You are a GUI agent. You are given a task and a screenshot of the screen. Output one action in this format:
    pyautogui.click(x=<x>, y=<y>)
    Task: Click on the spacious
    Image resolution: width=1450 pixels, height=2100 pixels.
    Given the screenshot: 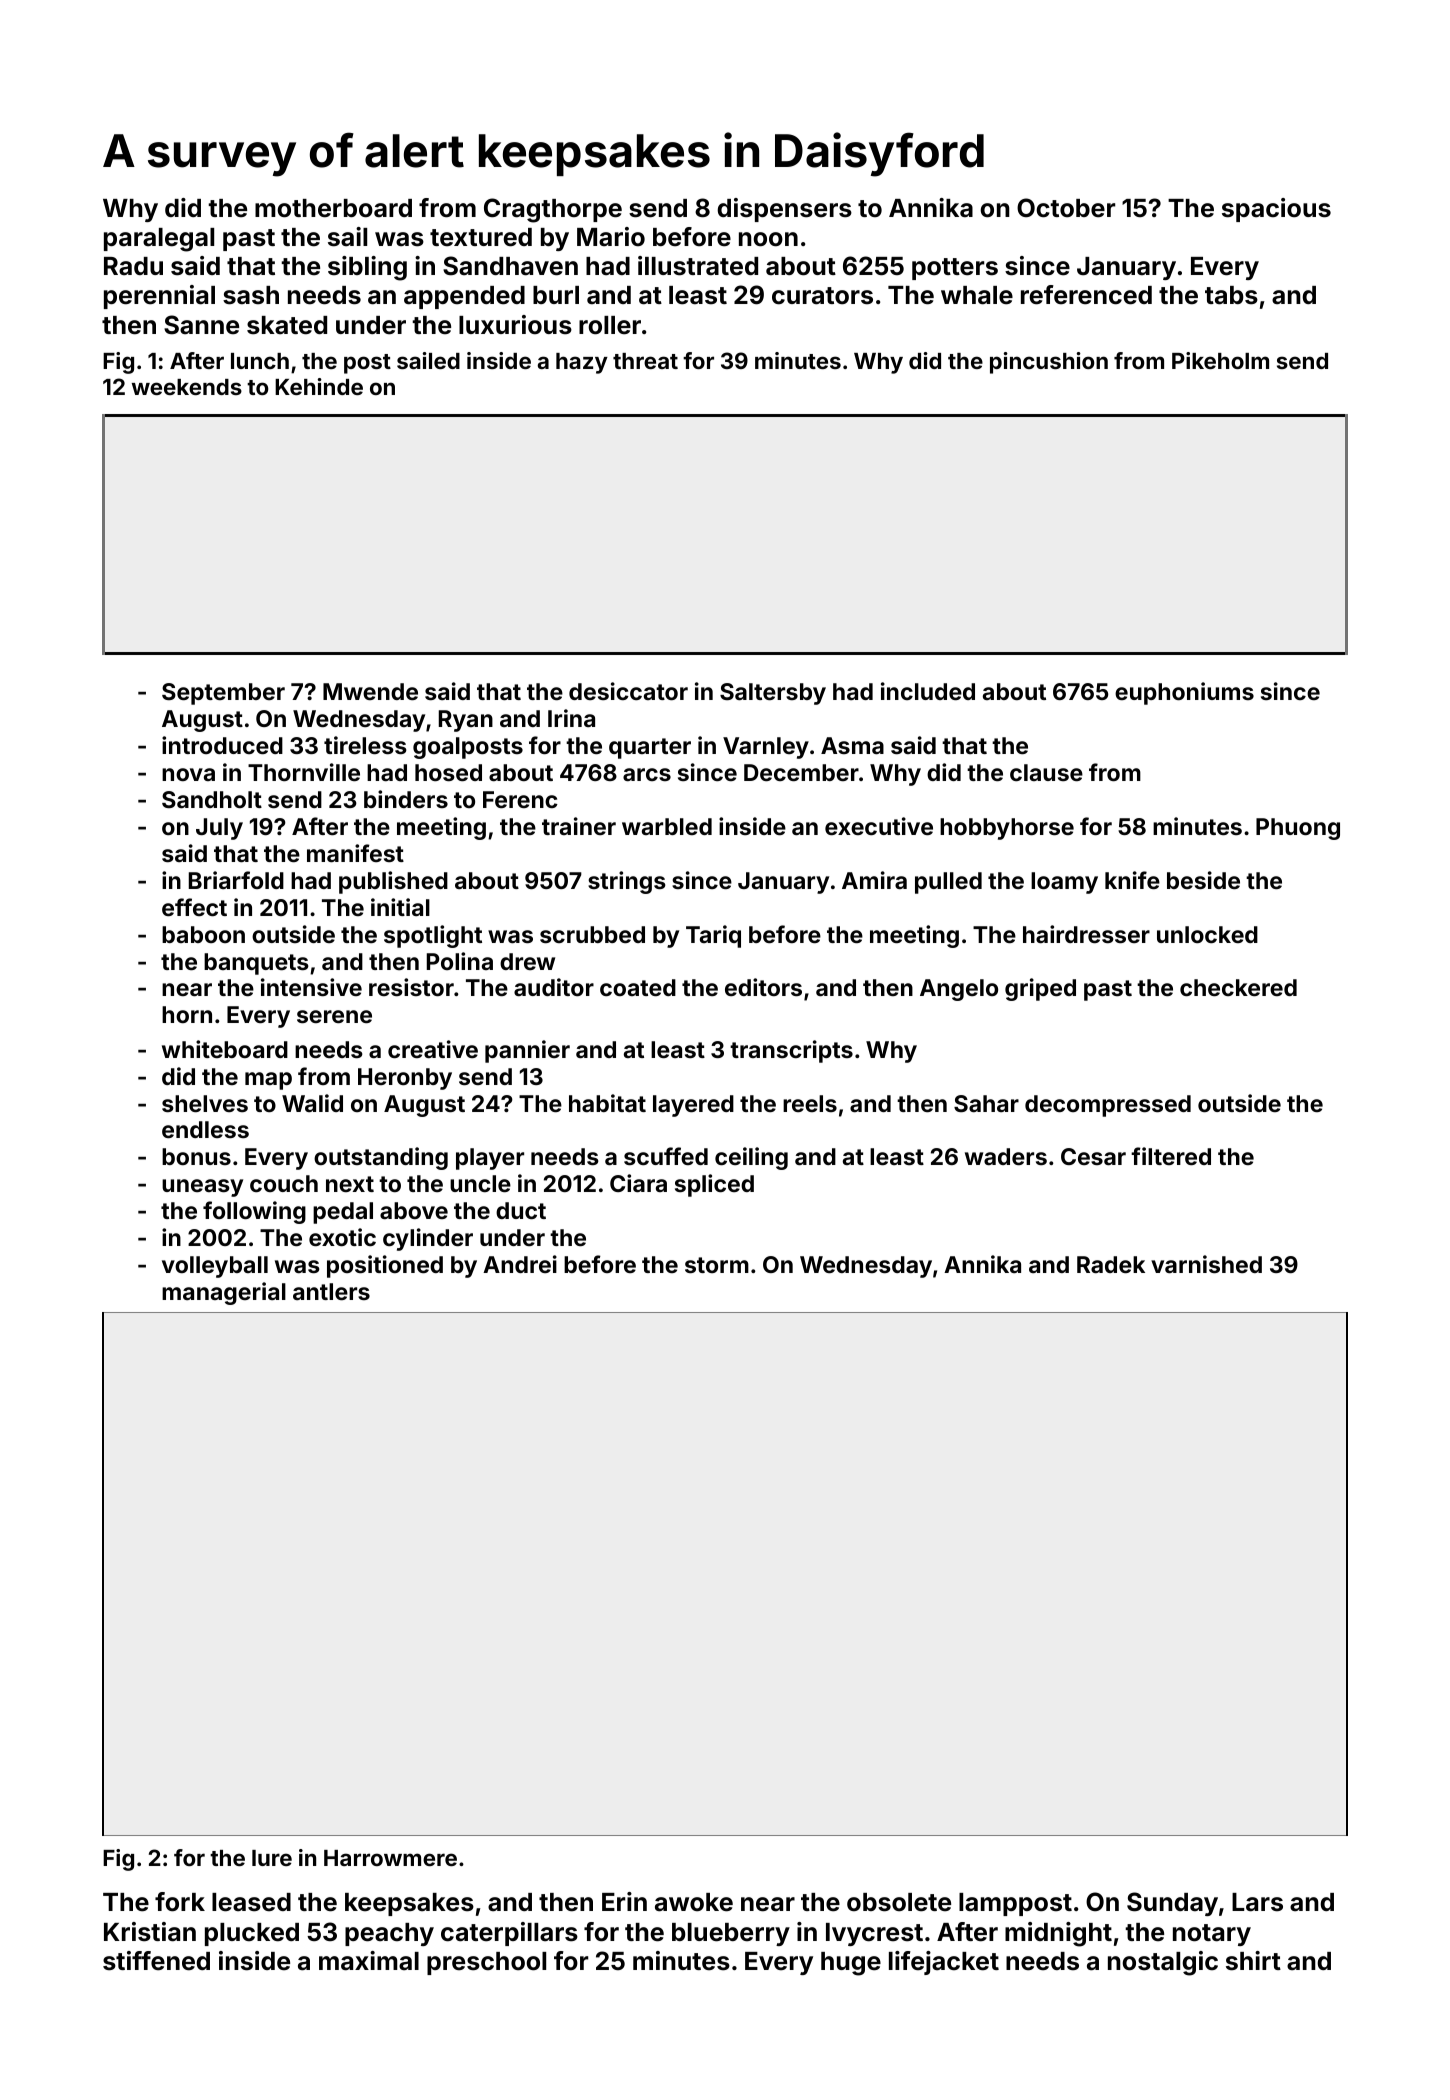 What is the action you would take?
    pyautogui.click(x=1276, y=210)
